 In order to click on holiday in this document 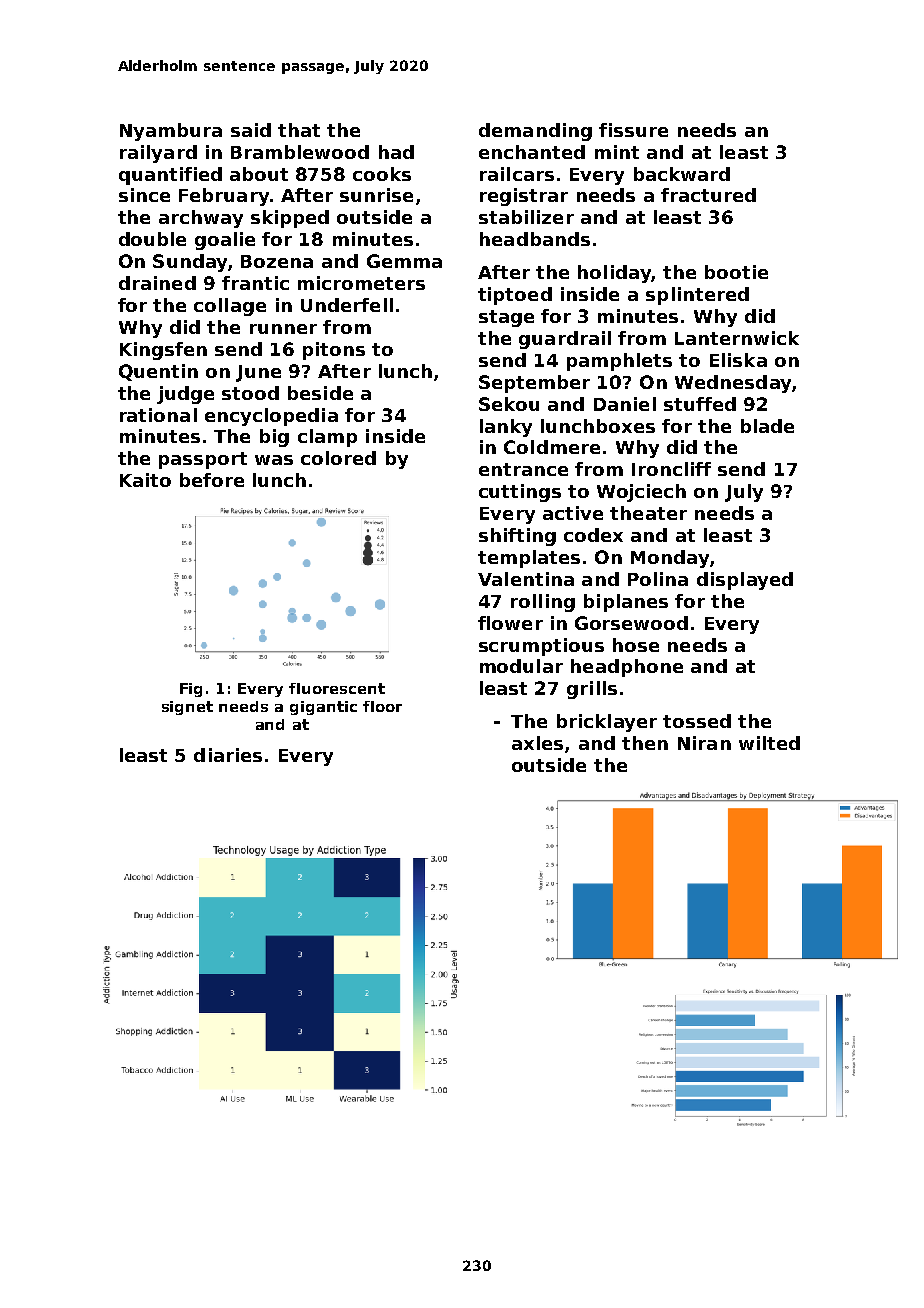, I will do `click(614, 274)`.
